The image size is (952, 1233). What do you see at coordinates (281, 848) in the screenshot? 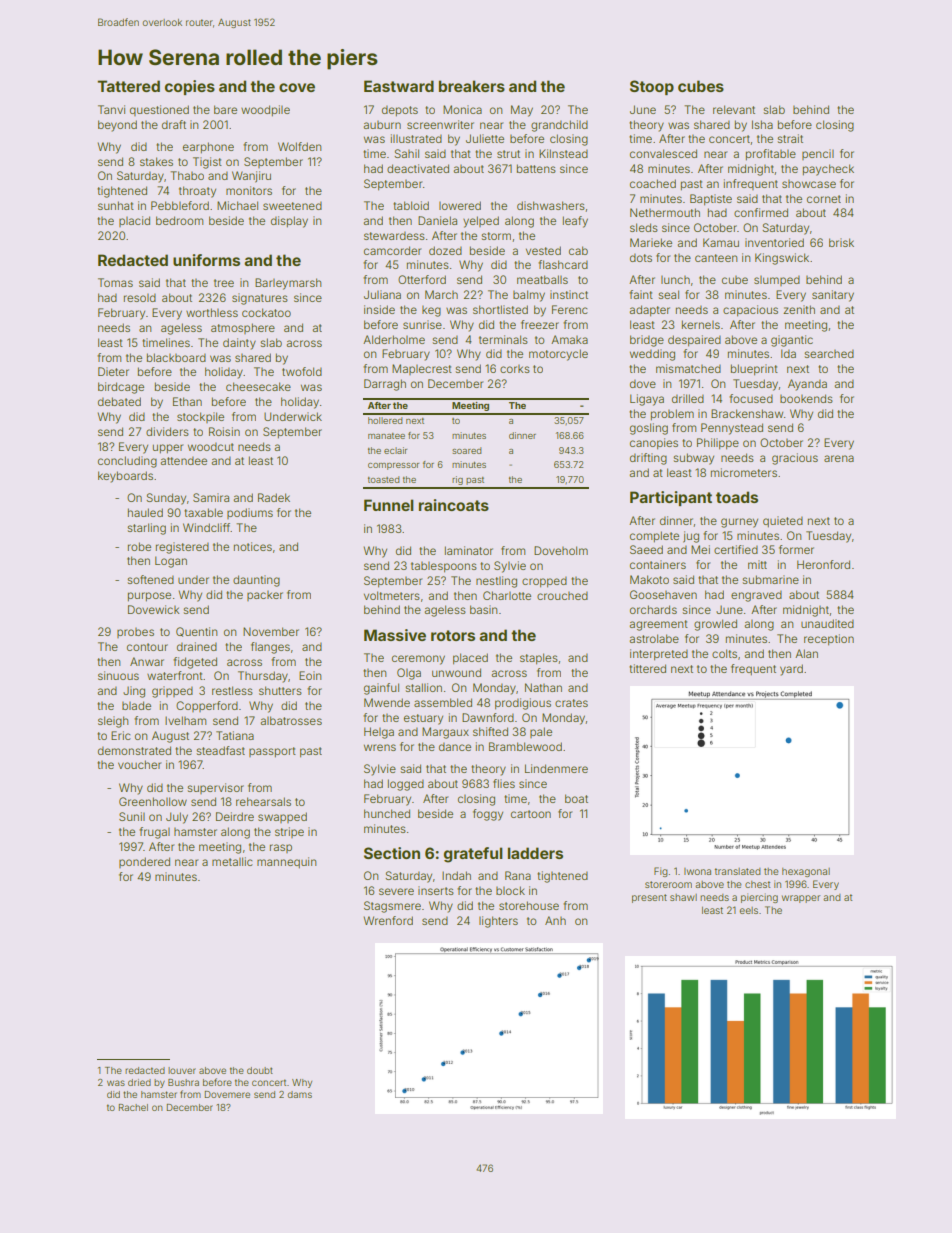
I see `rasp` at bounding box center [281, 848].
